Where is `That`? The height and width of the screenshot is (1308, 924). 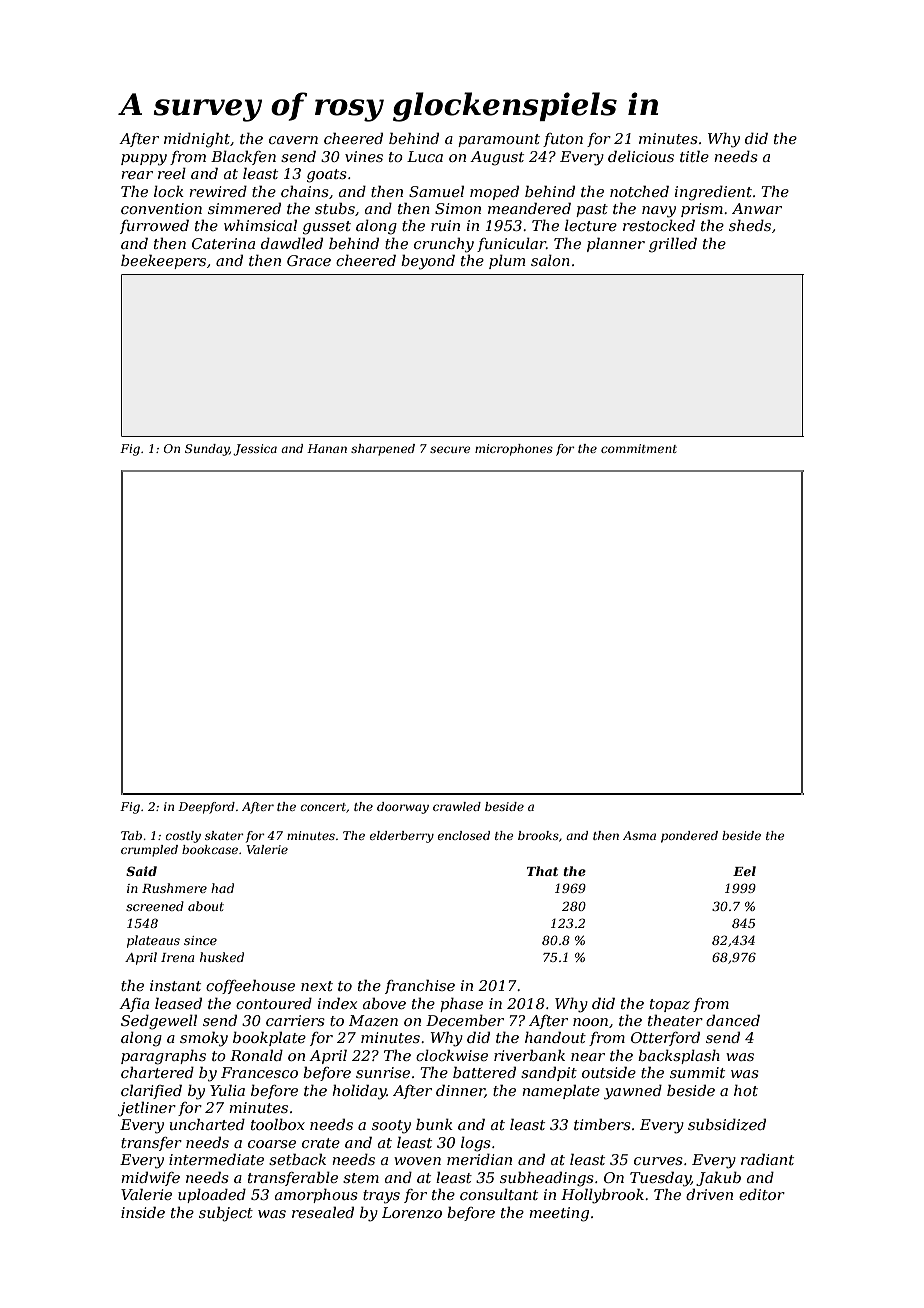 That is located at coordinates (542, 871).
